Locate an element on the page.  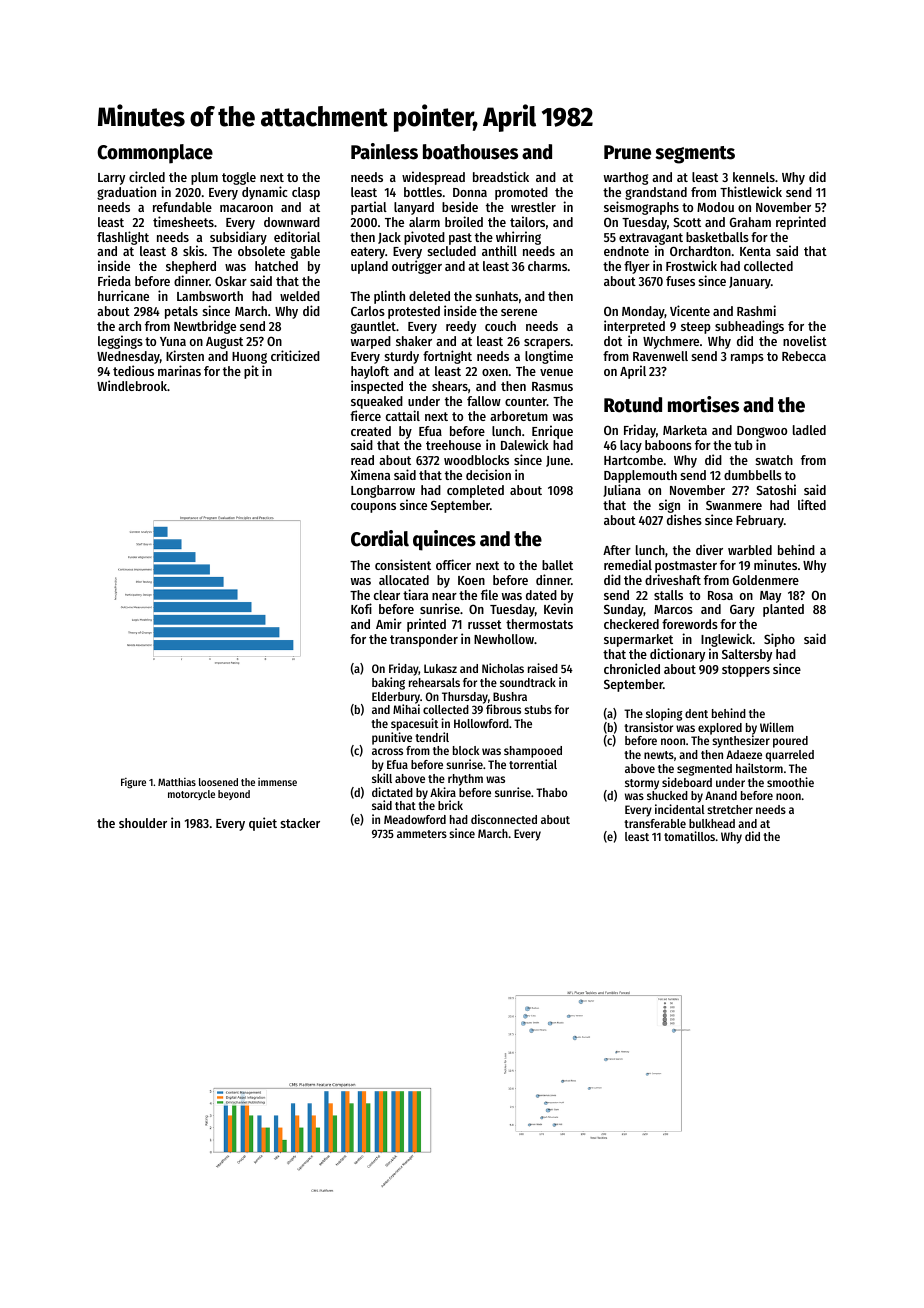
pit is located at coordinates (251, 372).
